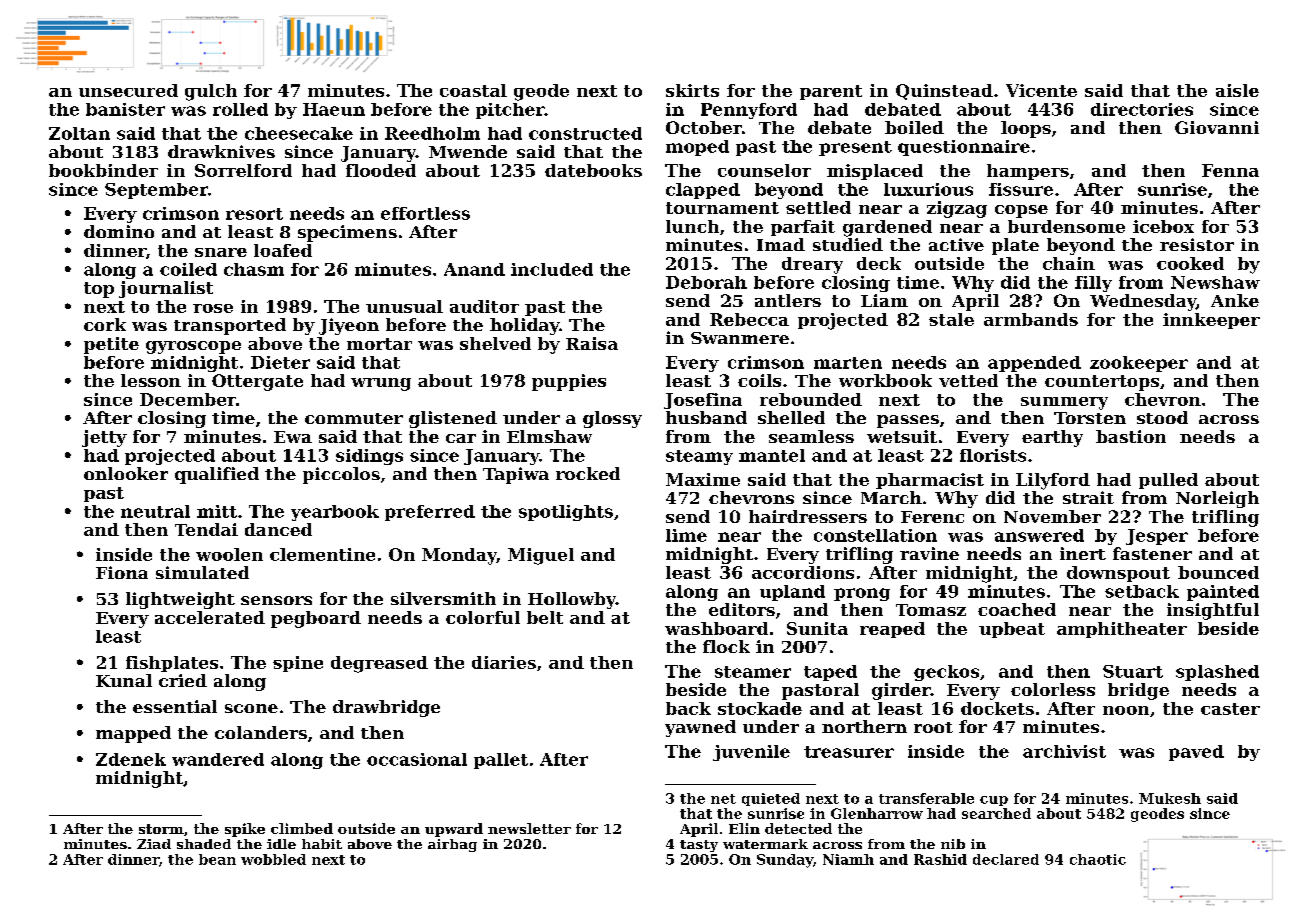  What do you see at coordinates (381, 384) in the page?
I see `wrung` at bounding box center [381, 384].
